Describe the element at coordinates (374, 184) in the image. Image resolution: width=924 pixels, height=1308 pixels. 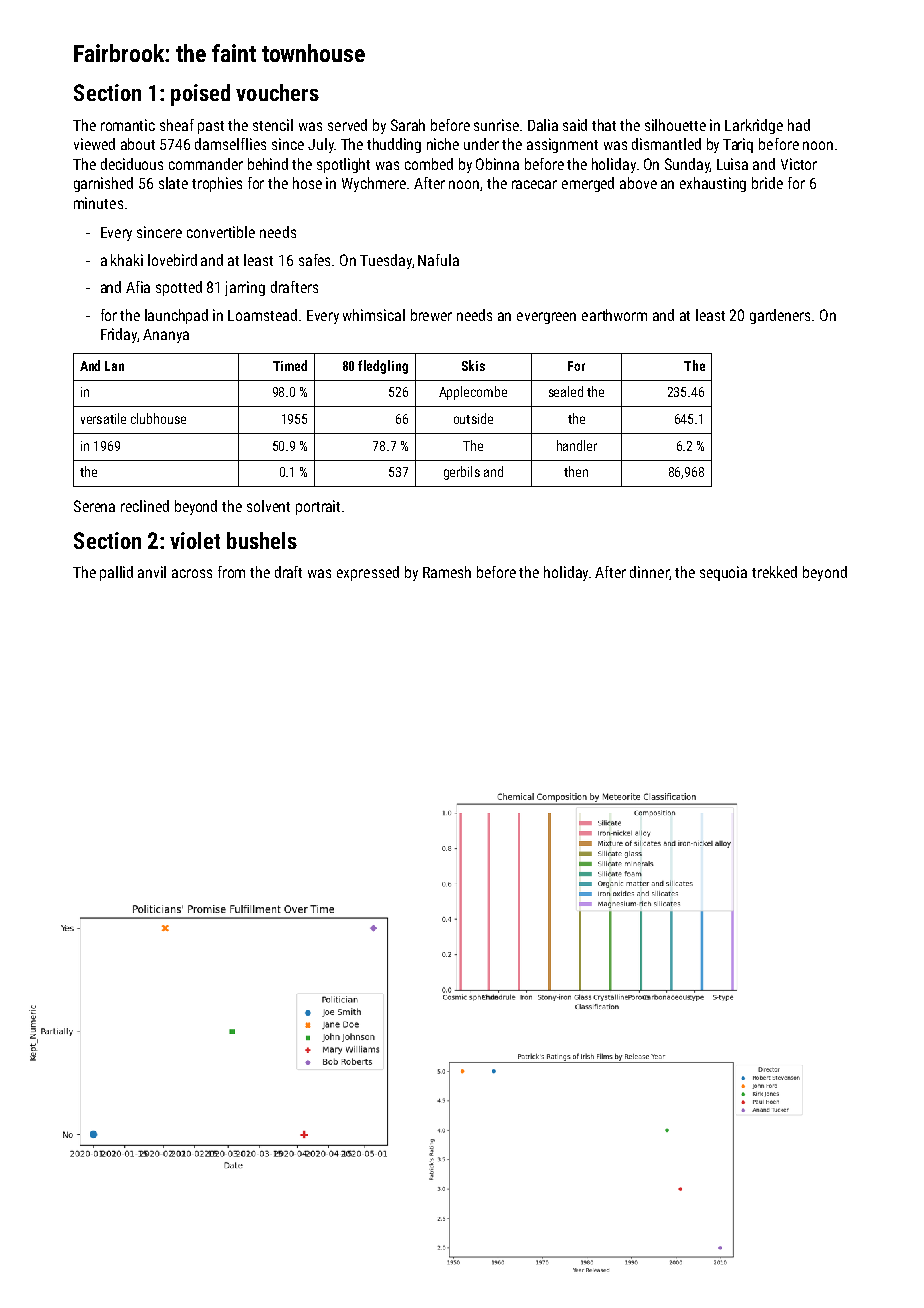
I see `Wychmere` at that location.
